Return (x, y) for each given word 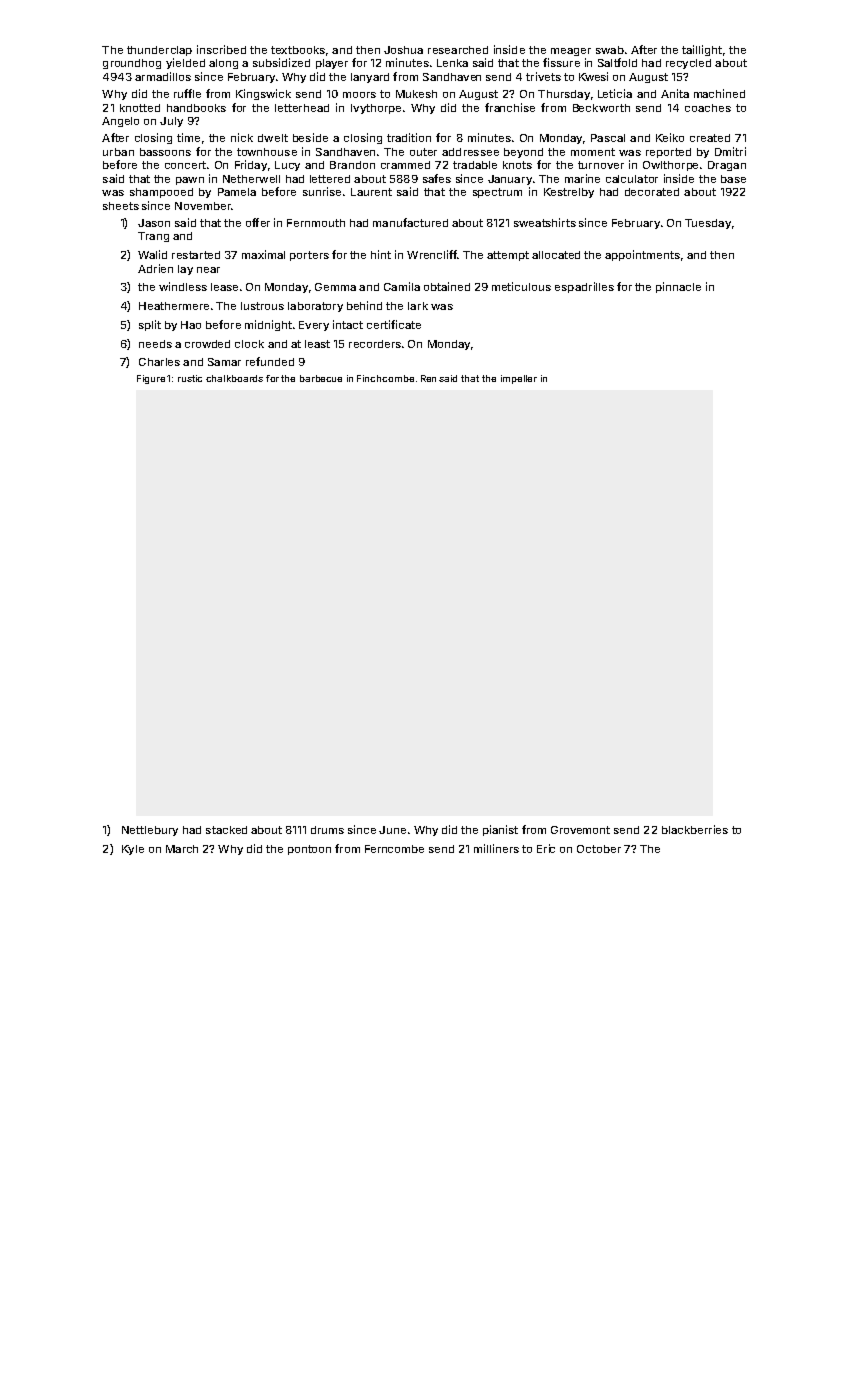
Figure (151, 379)
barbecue (321, 378)
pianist (500, 830)
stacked (226, 830)
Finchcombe (385, 378)
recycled (688, 64)
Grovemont (580, 830)
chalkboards (234, 378)
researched (458, 50)
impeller (519, 379)
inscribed (221, 49)
